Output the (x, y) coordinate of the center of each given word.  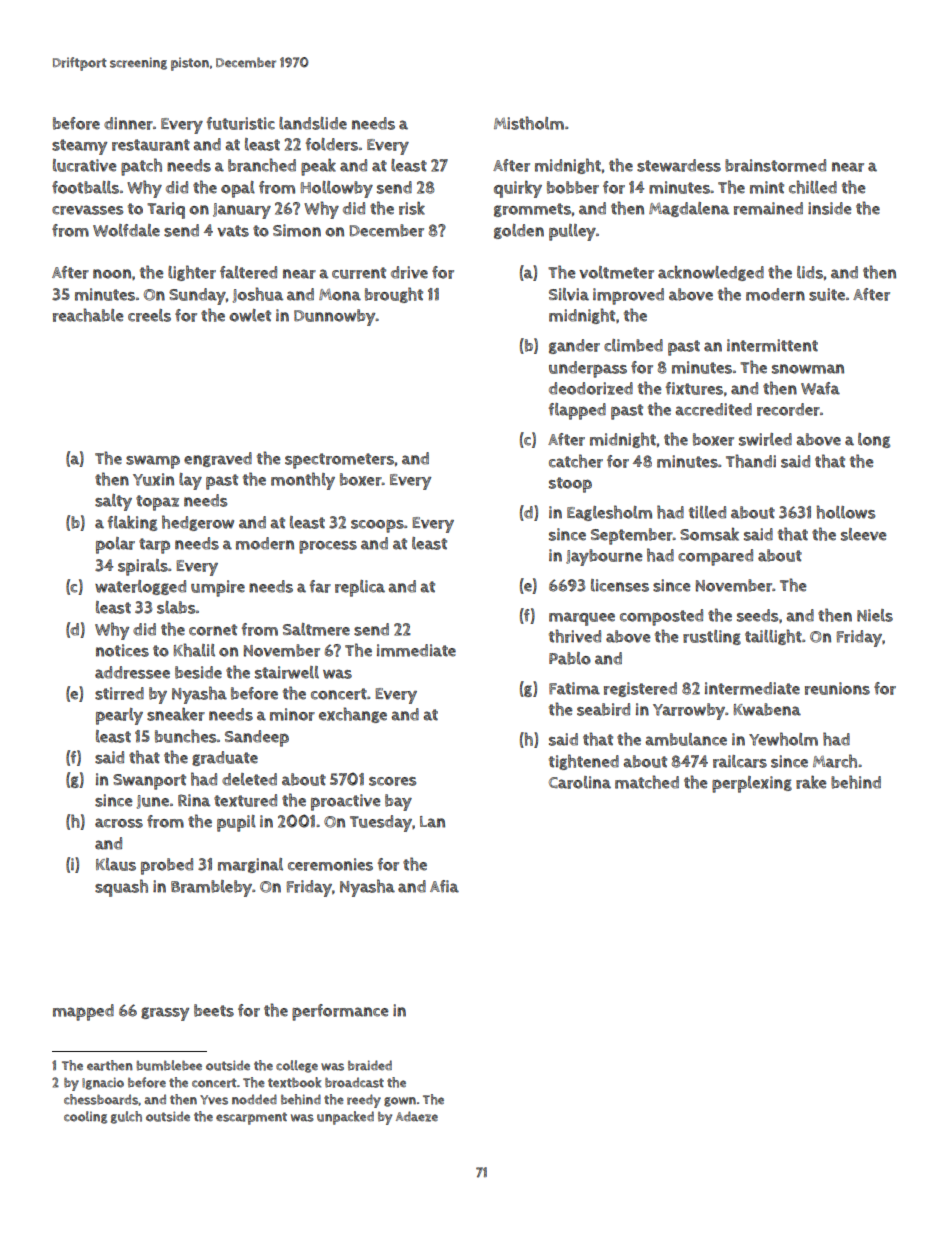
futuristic (241, 123)
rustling (712, 637)
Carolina (580, 782)
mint (767, 187)
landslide (313, 123)
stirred (119, 693)
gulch (126, 1117)
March (835, 761)
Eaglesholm (609, 513)
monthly (303, 481)
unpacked (345, 1118)
